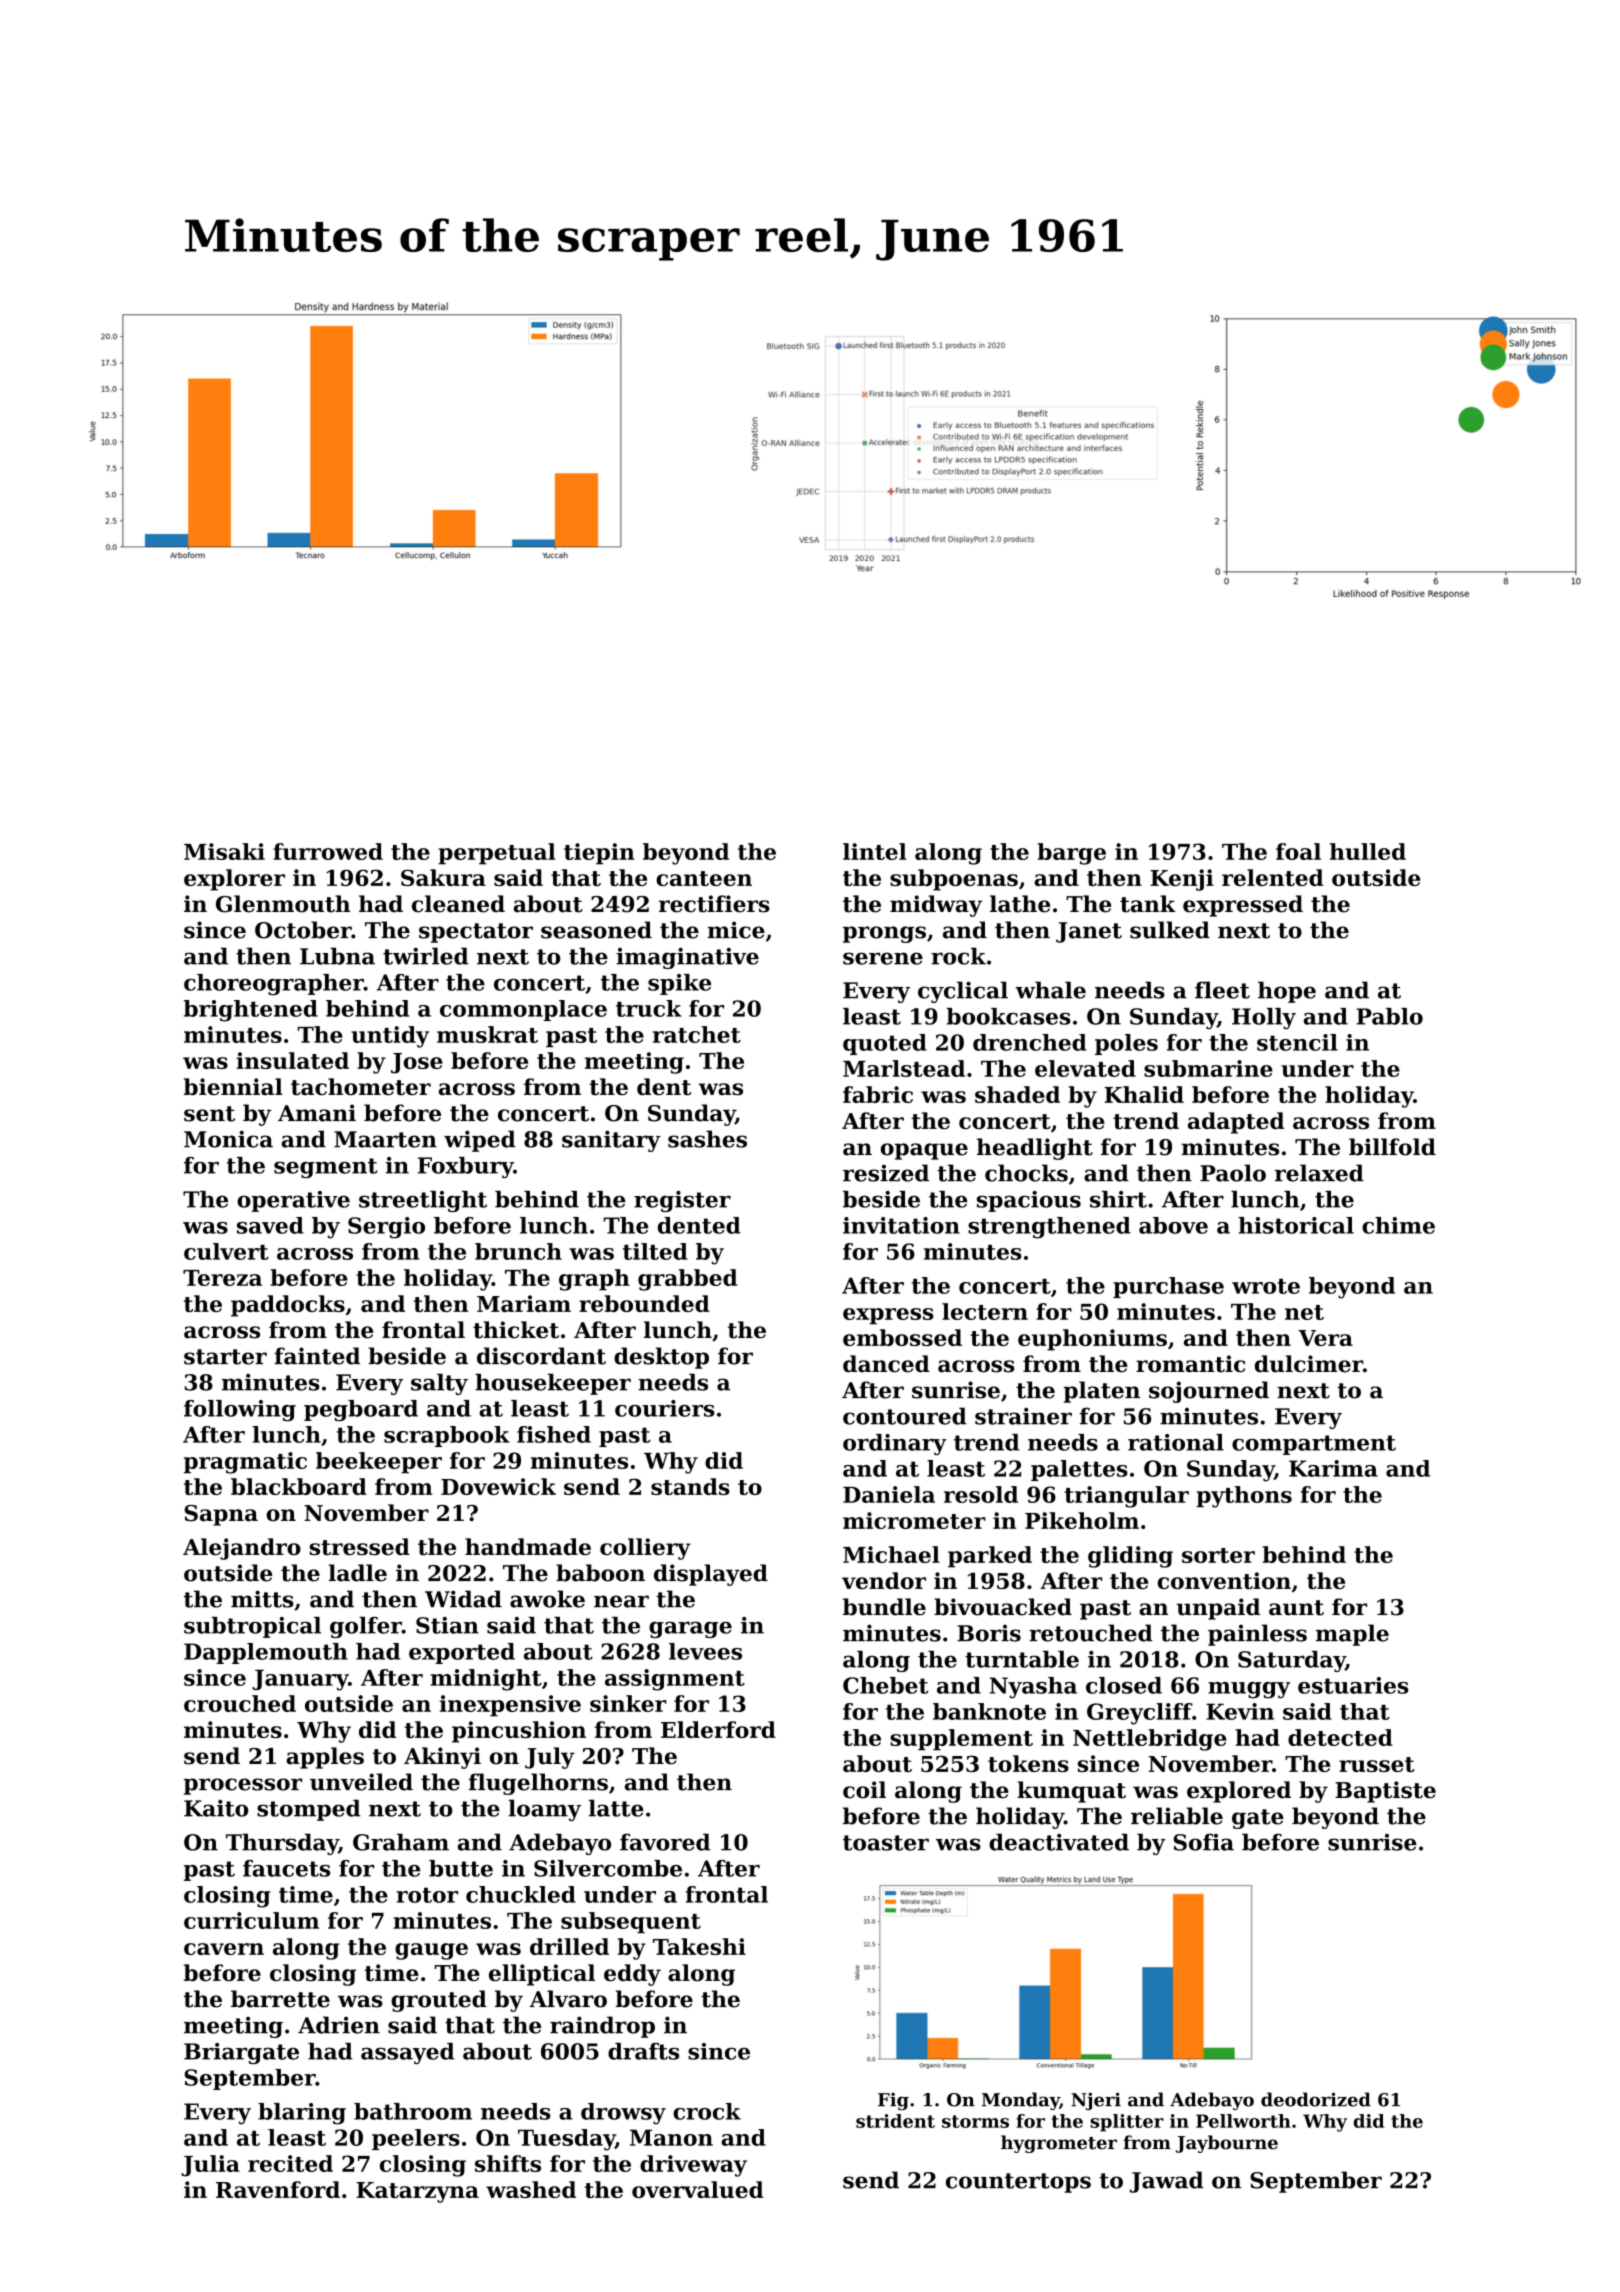  I want to click on foal, so click(1298, 851).
